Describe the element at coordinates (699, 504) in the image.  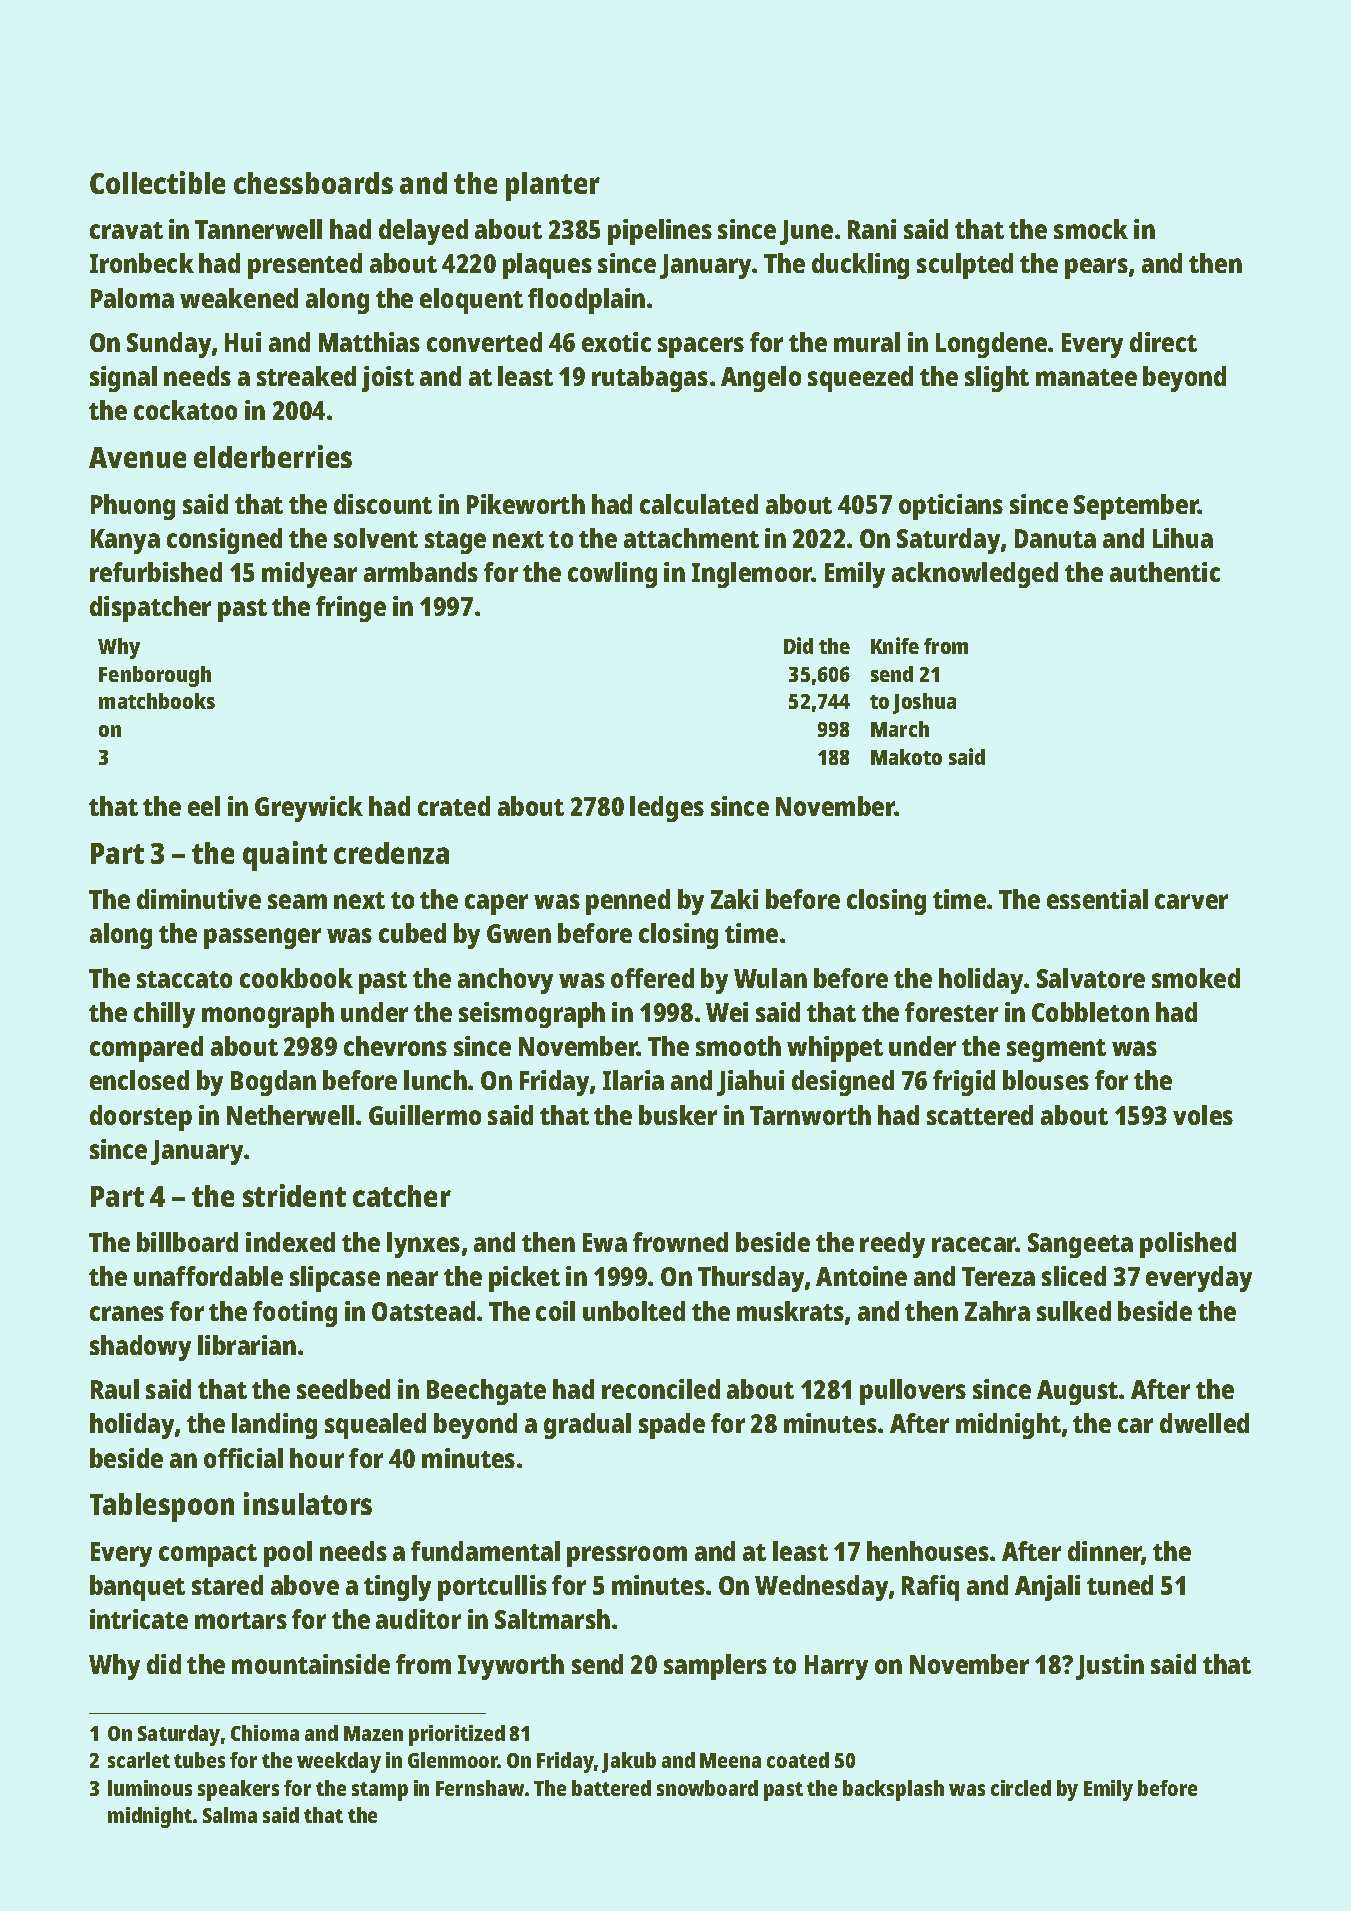
I see `calculated` at that location.
